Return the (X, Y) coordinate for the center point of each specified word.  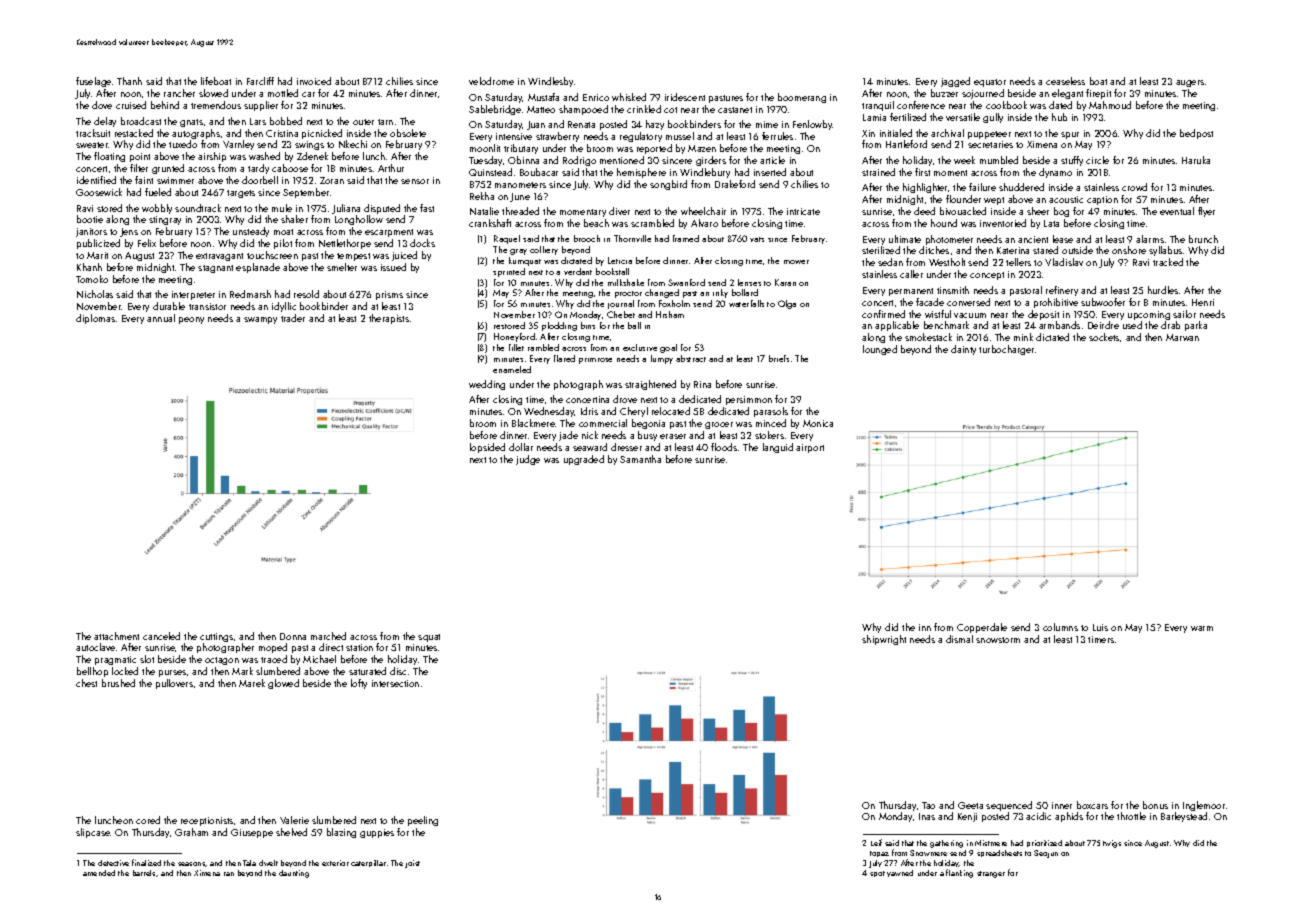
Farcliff (260, 81)
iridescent (685, 97)
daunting (294, 874)
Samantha (640, 459)
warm (1202, 628)
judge (528, 460)
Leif (876, 842)
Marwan (1182, 337)
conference (921, 105)
